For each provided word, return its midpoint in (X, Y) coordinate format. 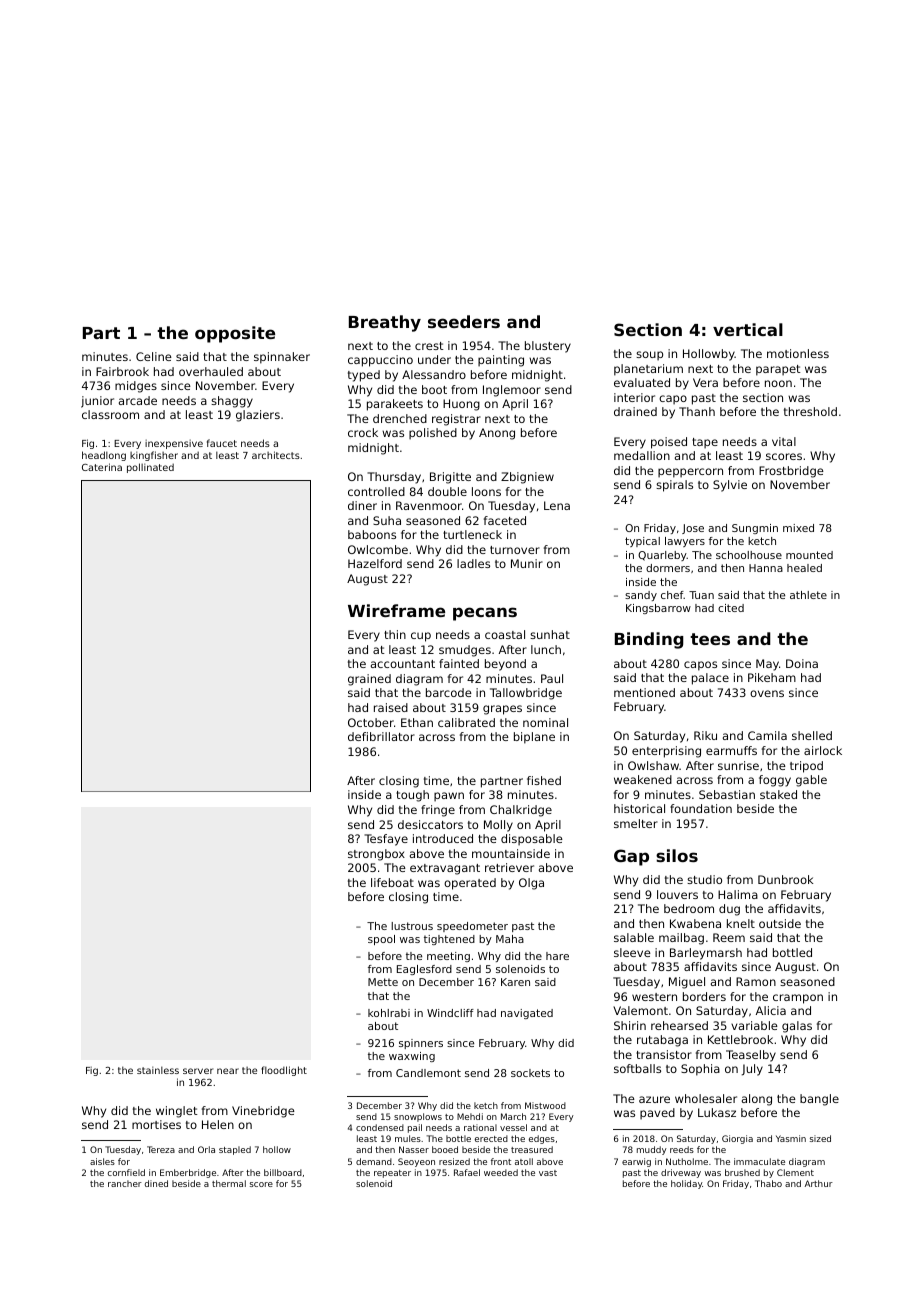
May (767, 665)
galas (797, 1027)
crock (363, 432)
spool (381, 940)
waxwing (412, 1057)
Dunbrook (785, 879)
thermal (229, 1183)
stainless (158, 1070)
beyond (505, 665)
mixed (798, 528)
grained (369, 680)
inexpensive (174, 444)
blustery (548, 347)
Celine (154, 356)
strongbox (376, 855)
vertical (748, 329)
